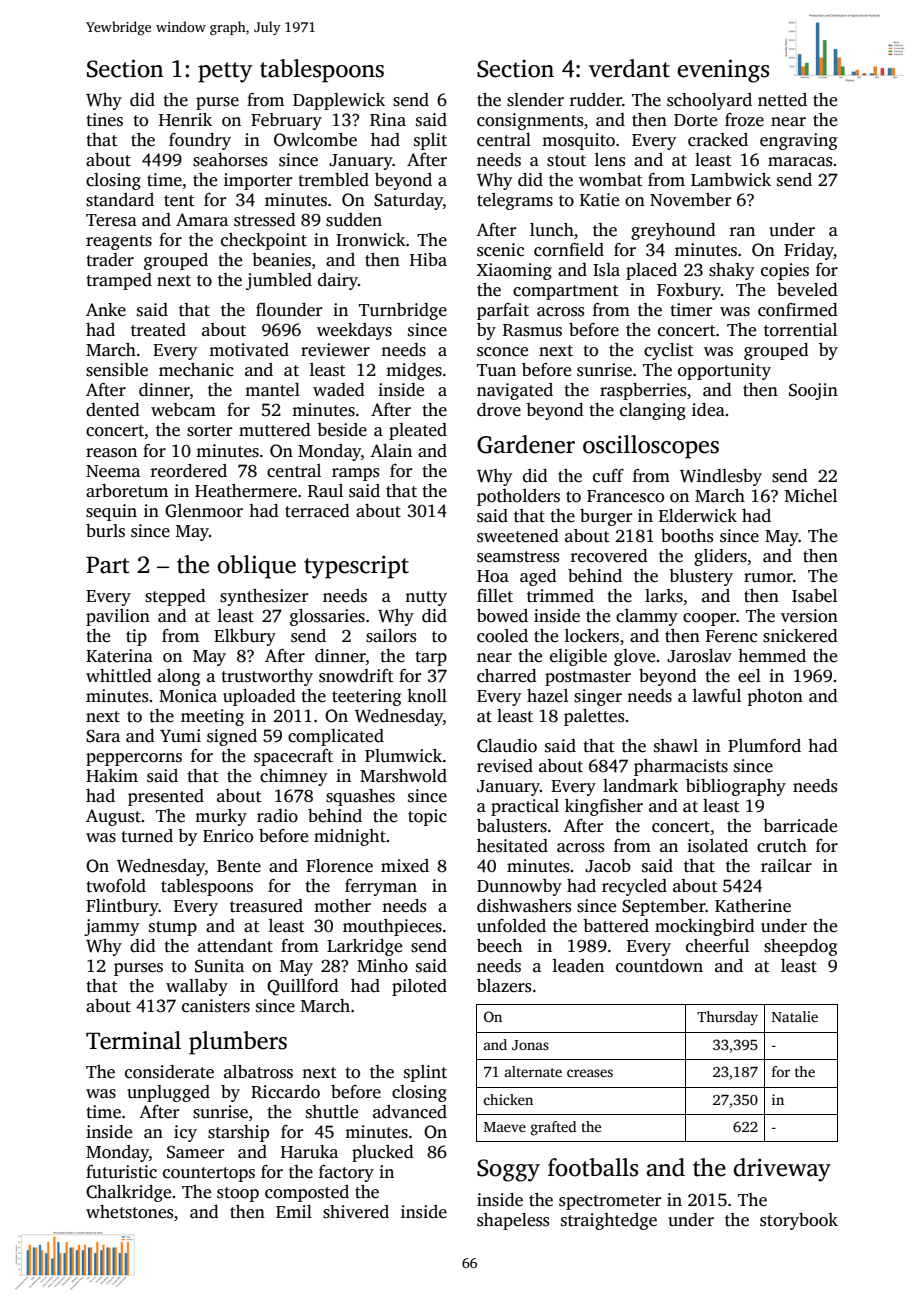  Describe the element at coordinates (676, 746) in the screenshot. I see `shawl` at that location.
